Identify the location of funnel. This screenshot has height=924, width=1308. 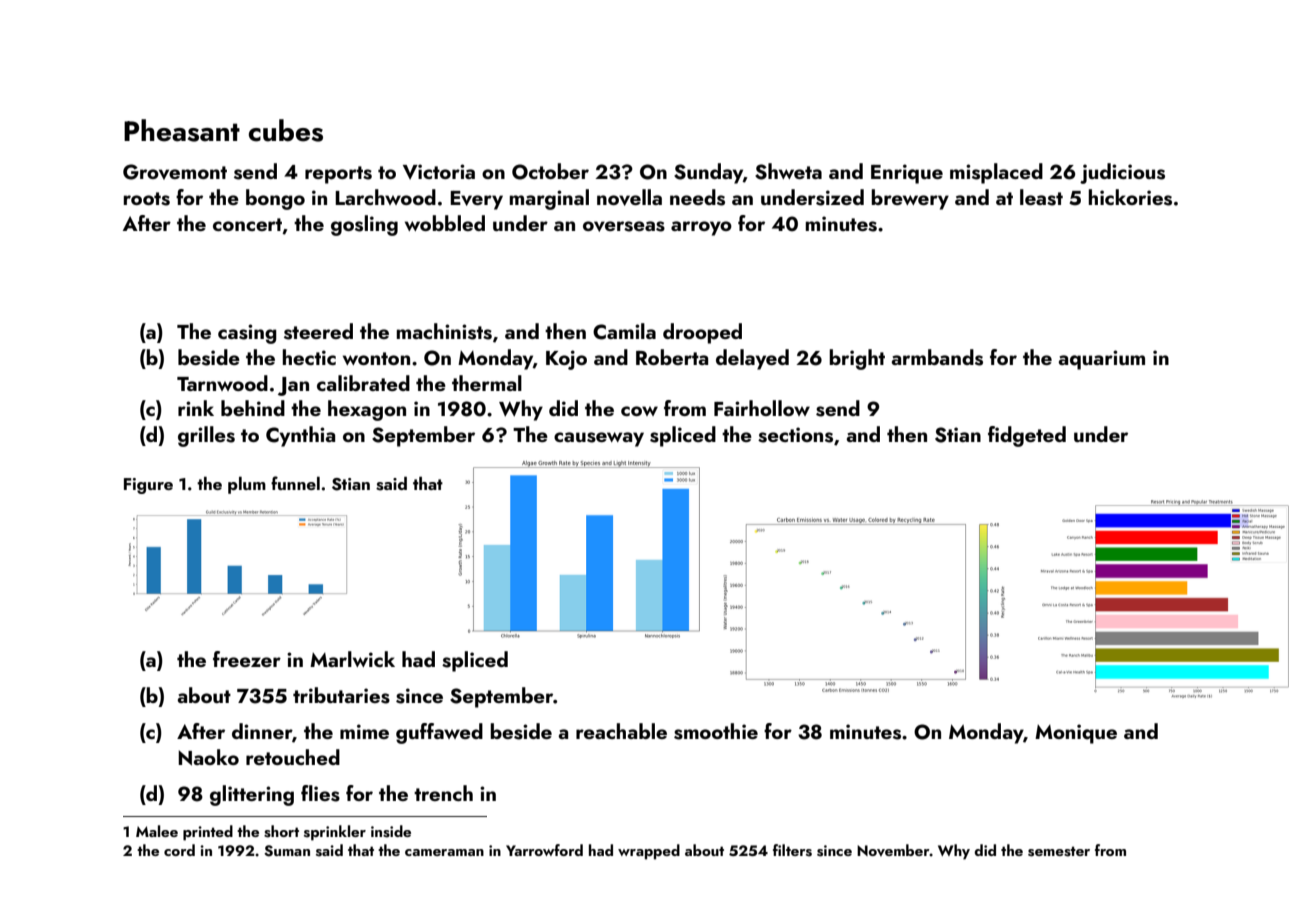
(295, 483).
